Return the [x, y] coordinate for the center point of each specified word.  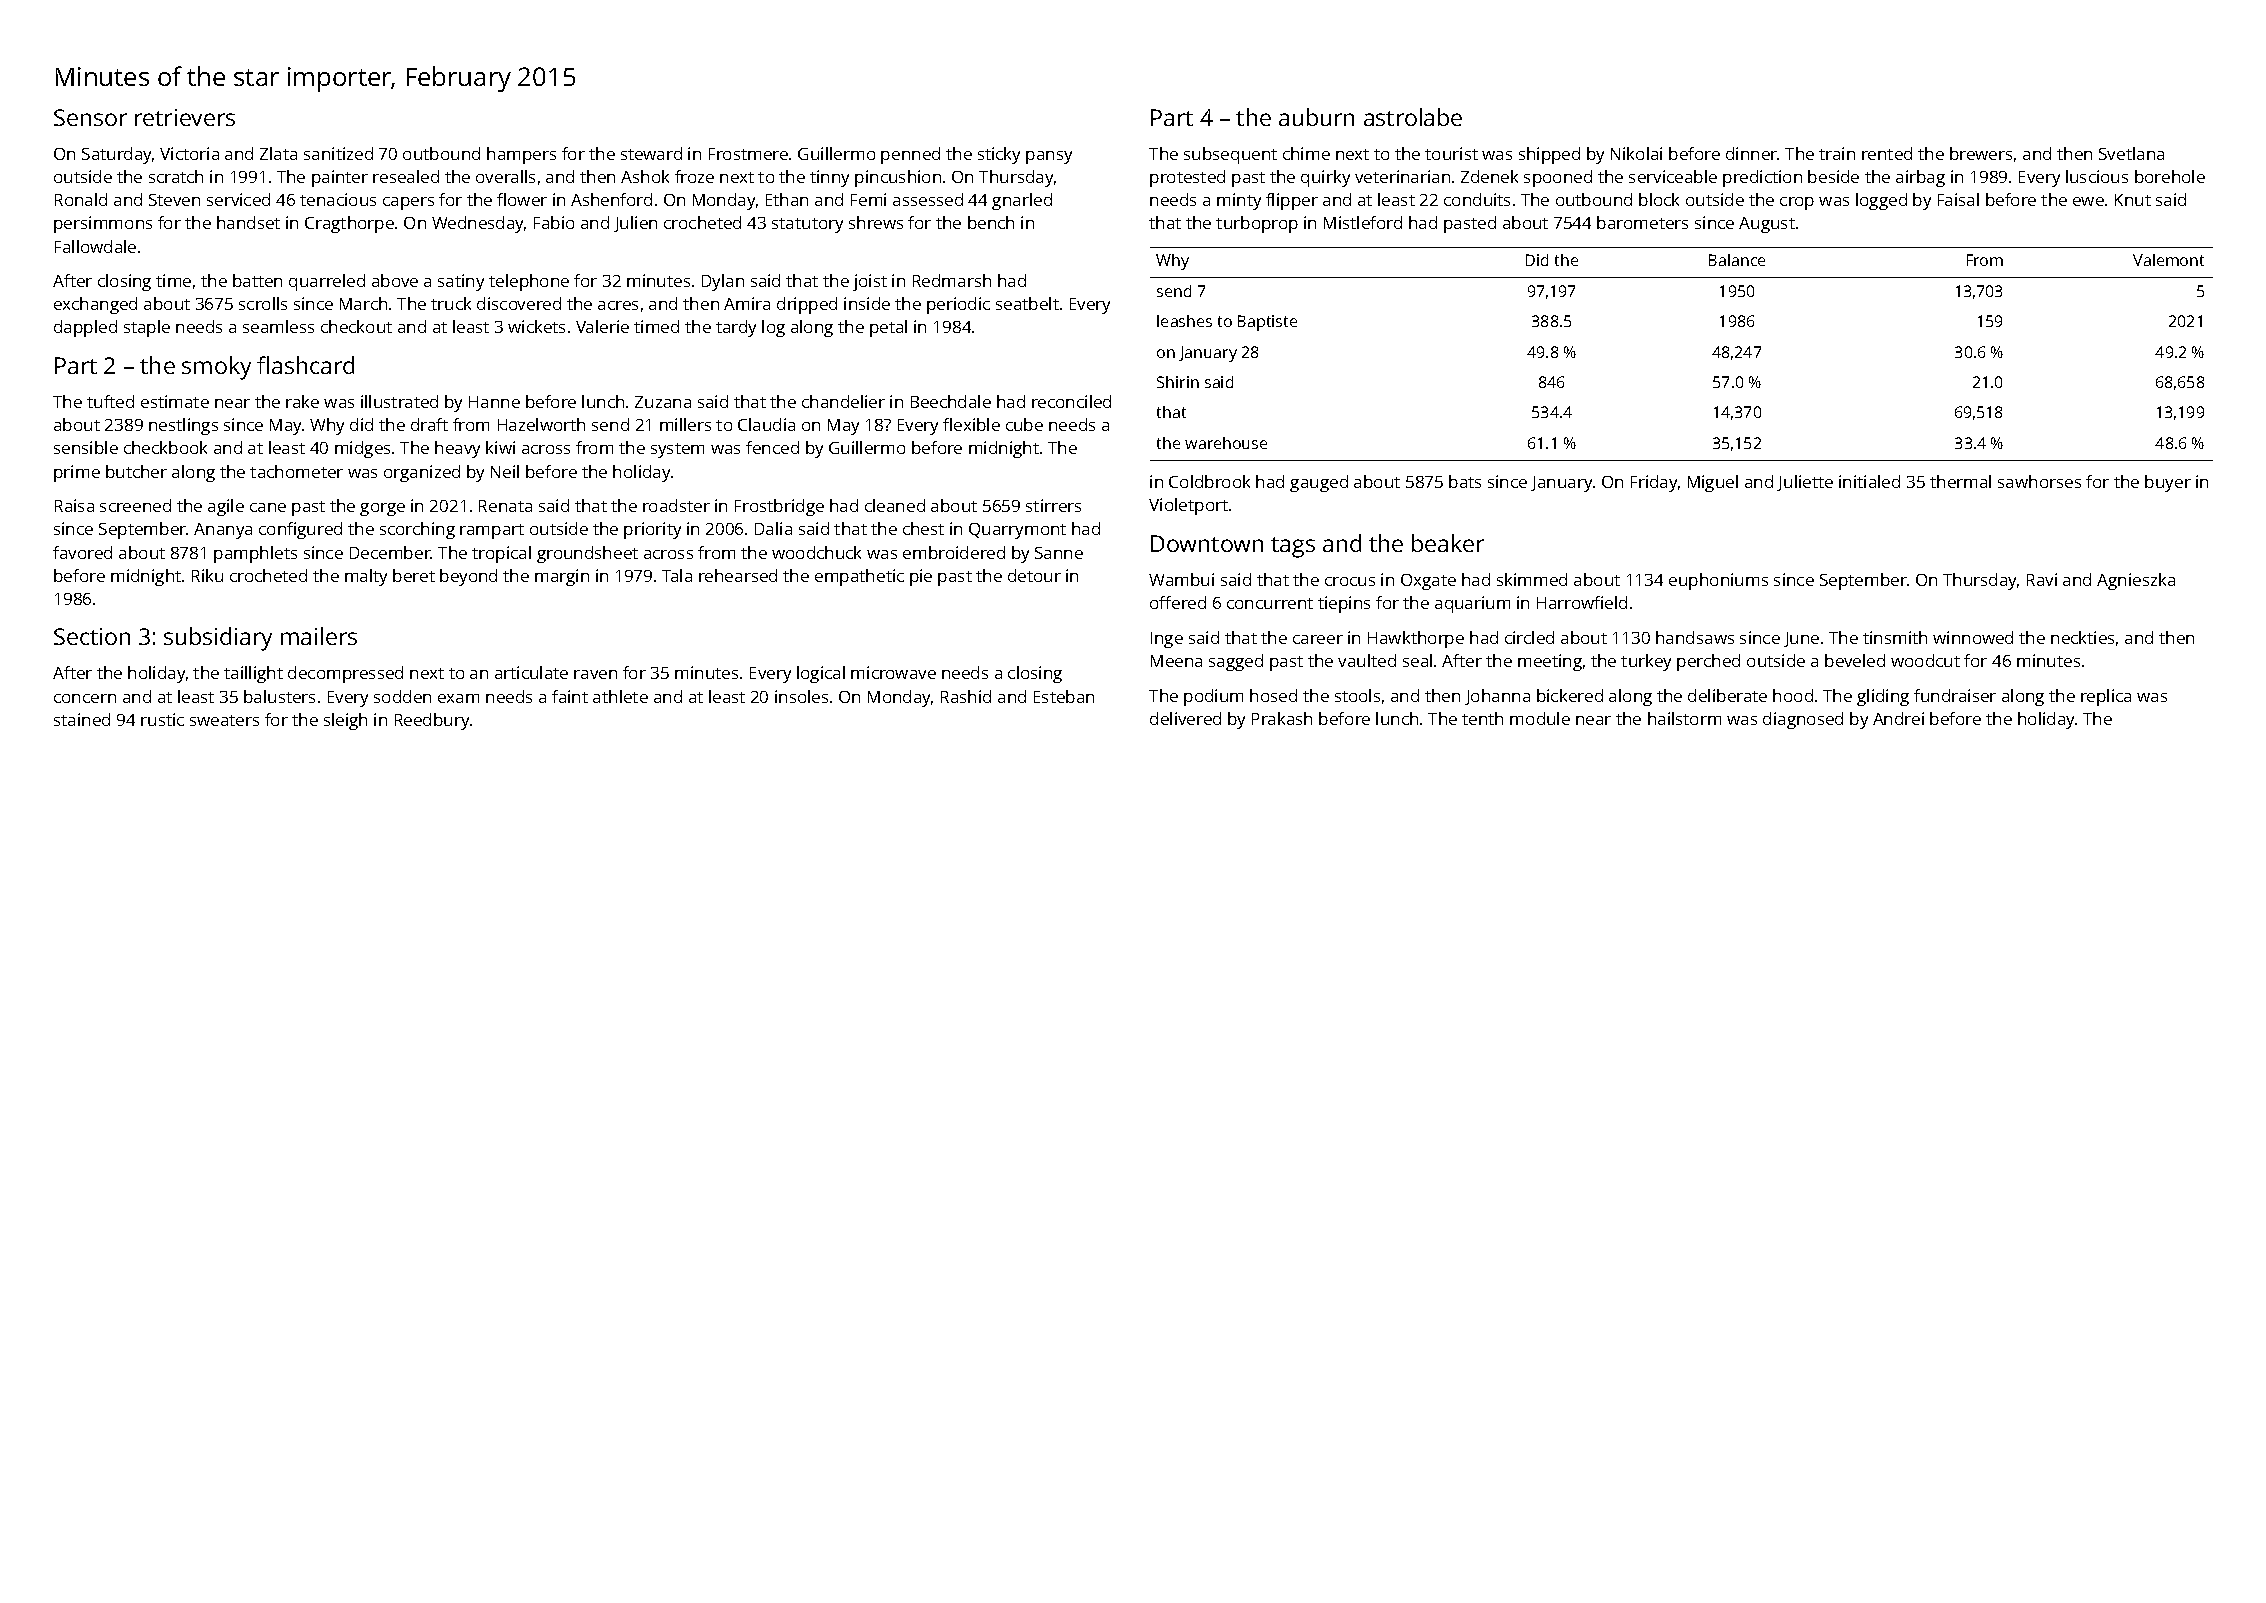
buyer [2168, 483]
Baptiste [1267, 323]
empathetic [859, 577]
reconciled [1071, 401]
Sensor [90, 117]
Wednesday [477, 224]
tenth [1482, 718]
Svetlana [2131, 153]
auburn [1316, 117]
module [1540, 718]
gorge [382, 509]
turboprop [1257, 224]
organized [422, 473]
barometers [1642, 222]
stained [82, 719]
